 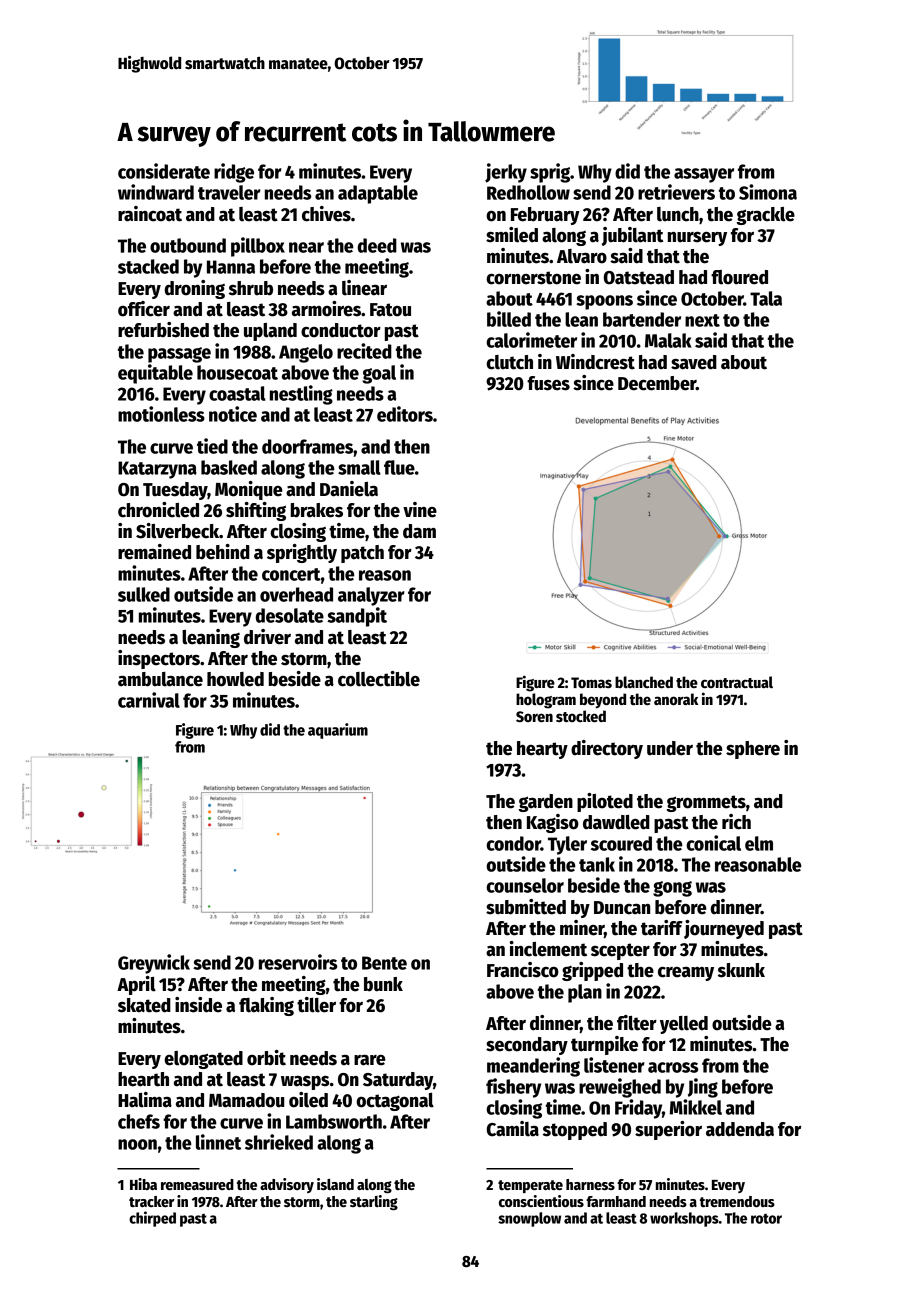 What do you see at coordinates (144, 594) in the screenshot?
I see `sulked` at bounding box center [144, 594].
